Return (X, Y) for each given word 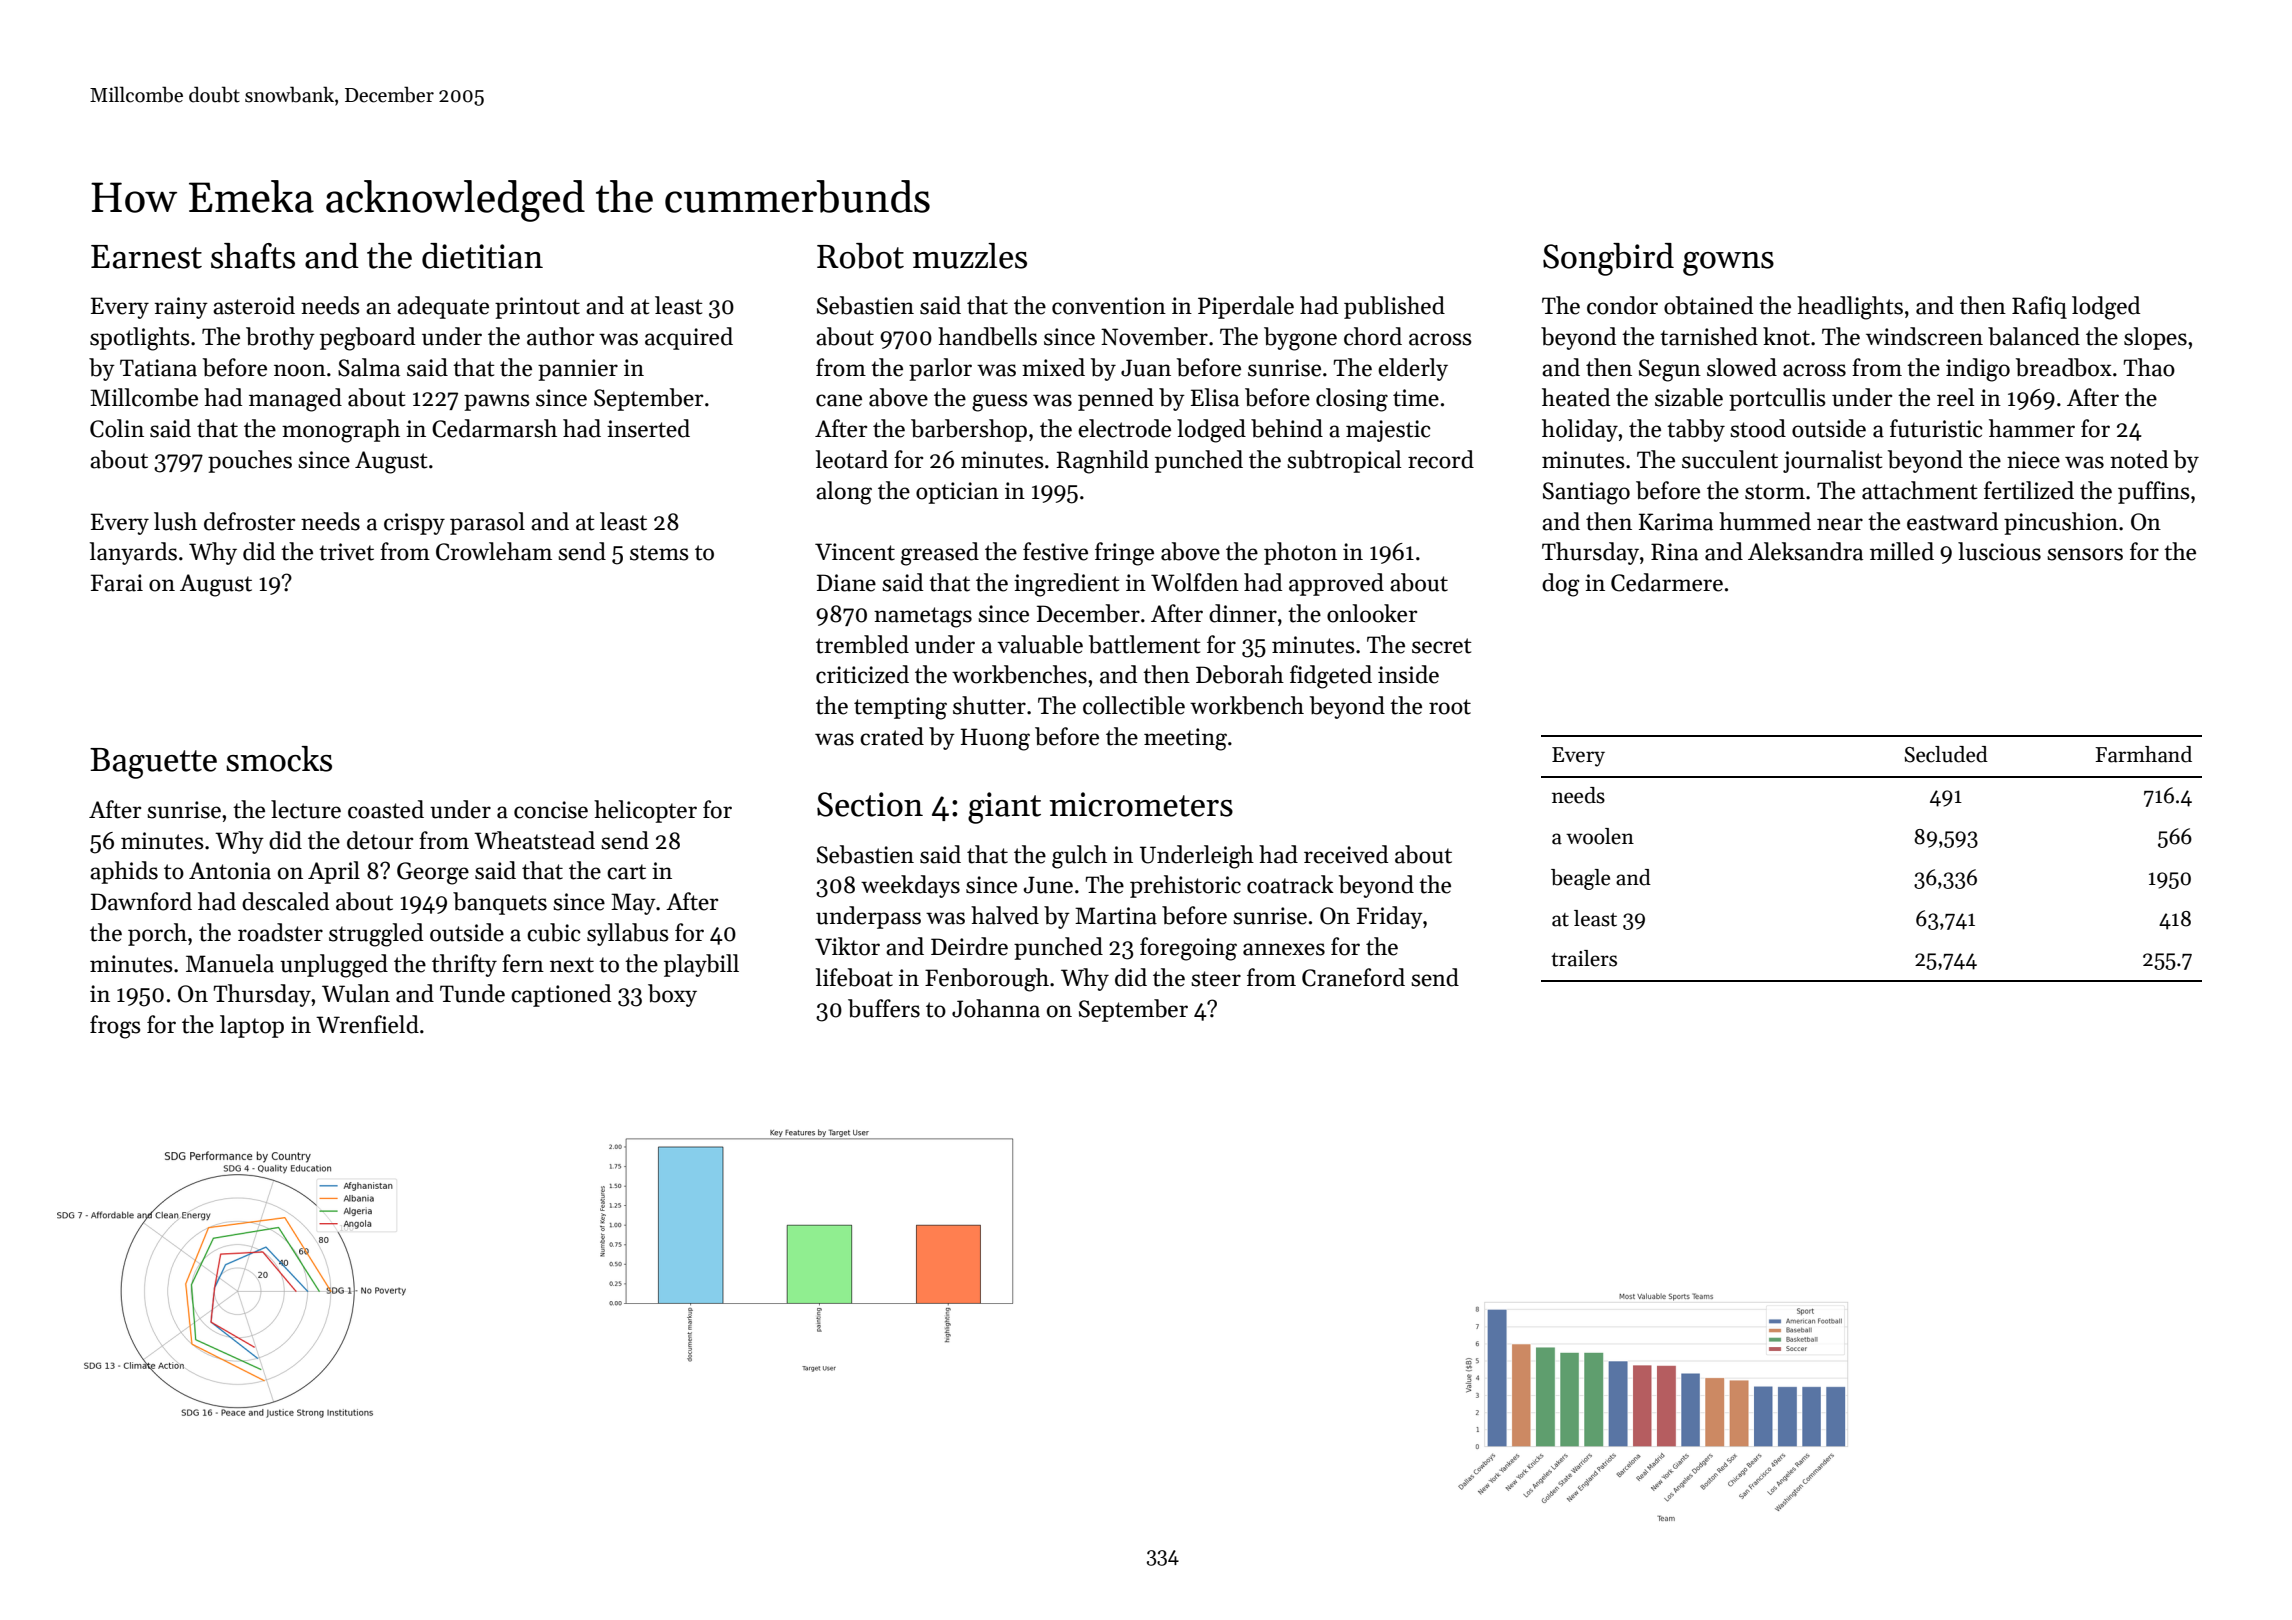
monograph (341, 431)
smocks (279, 759)
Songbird (1608, 259)
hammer (2032, 428)
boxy (672, 995)
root (1450, 707)
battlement (1145, 644)
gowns (1728, 264)
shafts (253, 256)
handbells (987, 336)
